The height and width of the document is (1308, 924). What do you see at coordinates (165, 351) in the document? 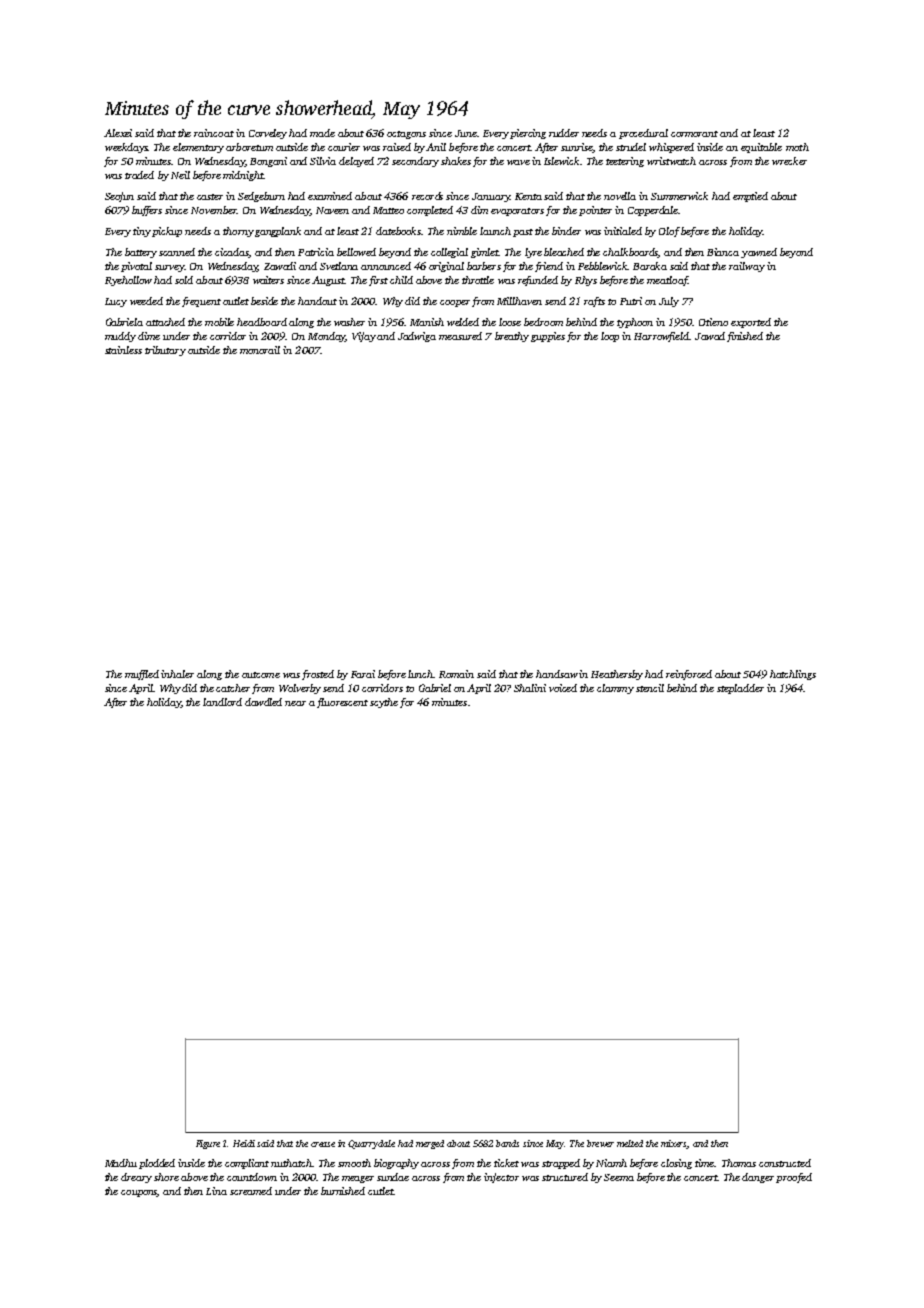
I see `tributary` at bounding box center [165, 351].
